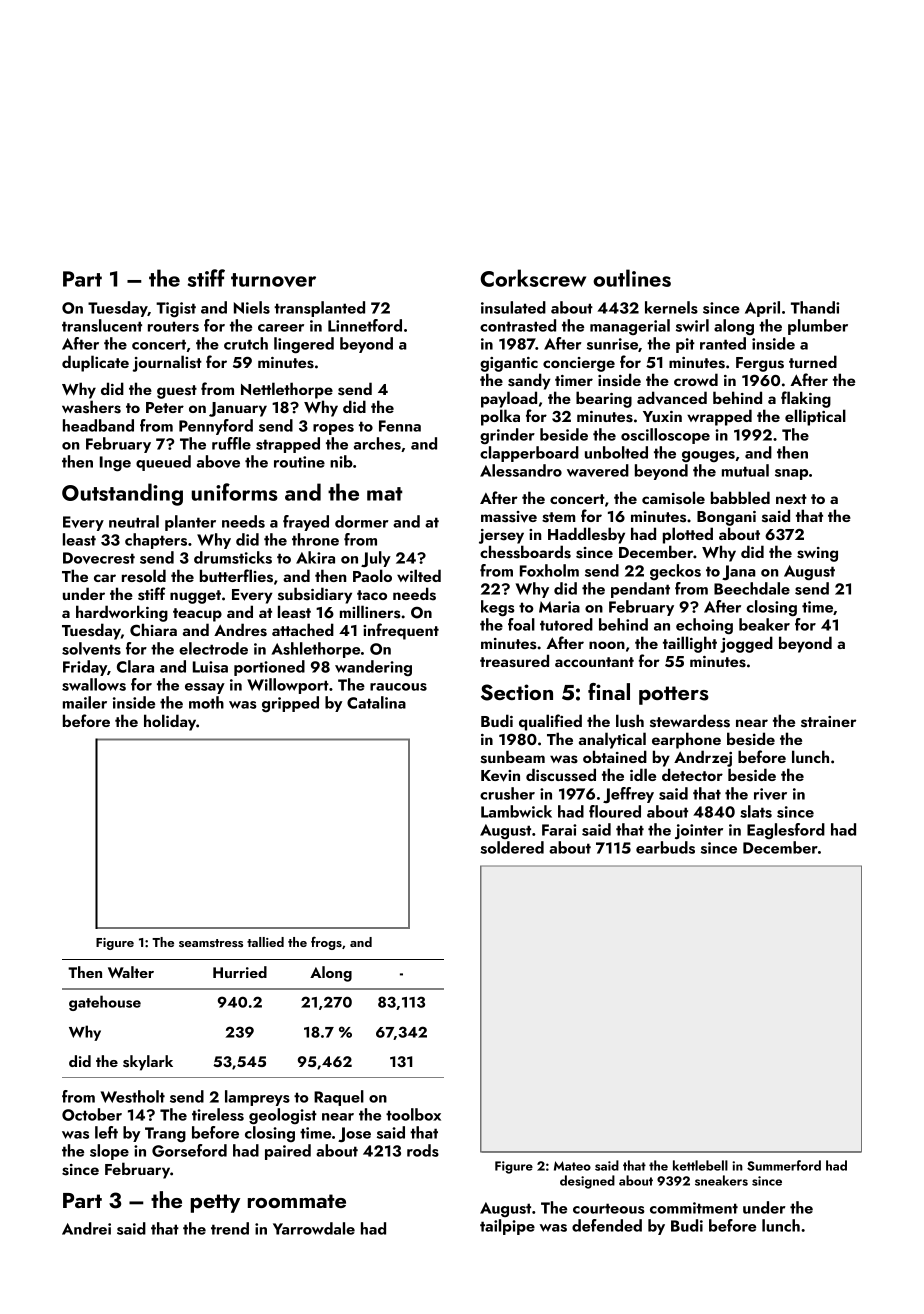 Image resolution: width=924 pixels, height=1314 pixels. I want to click on nugget, so click(195, 597).
